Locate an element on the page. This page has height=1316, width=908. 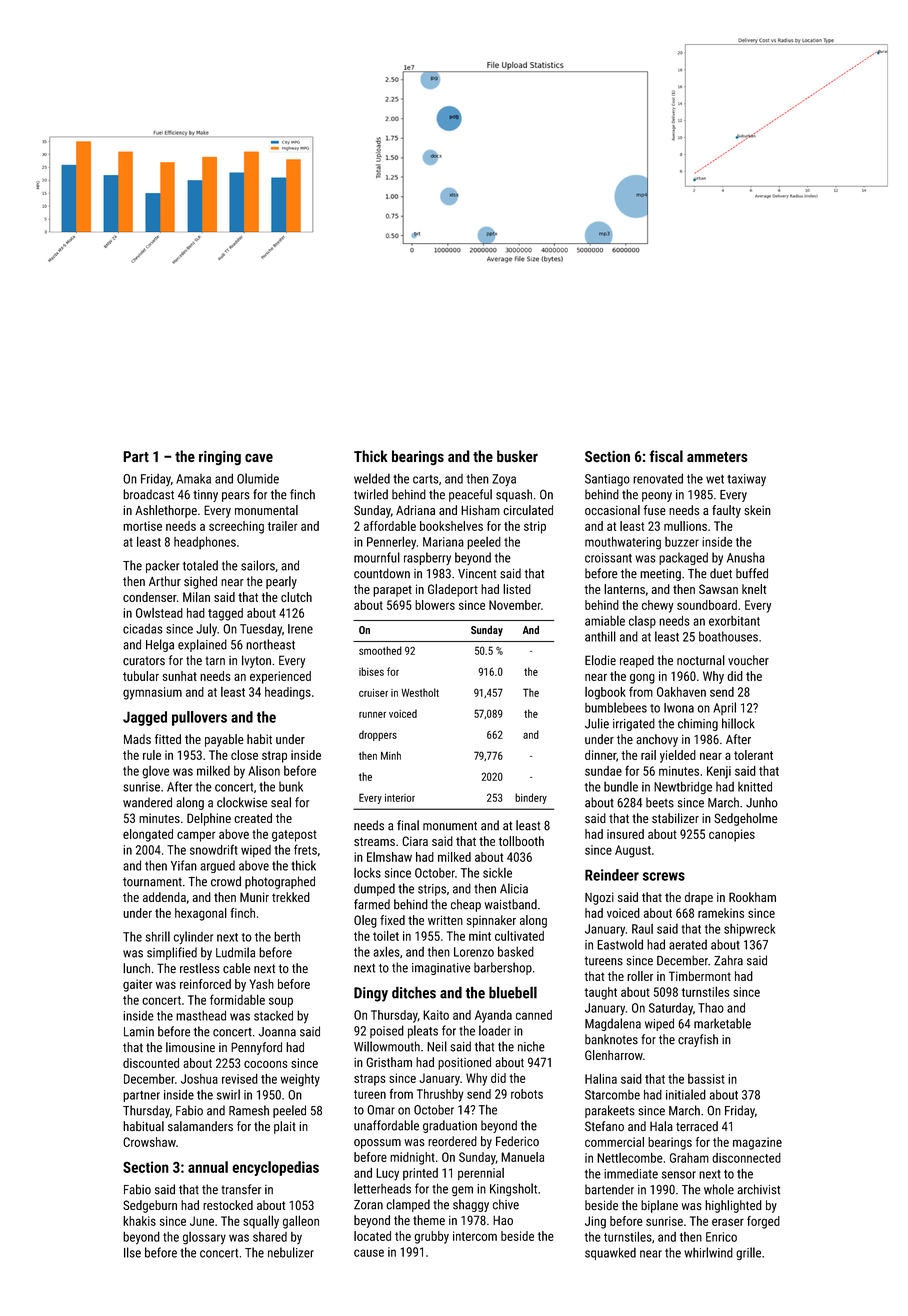
farmed is located at coordinates (372, 904).
